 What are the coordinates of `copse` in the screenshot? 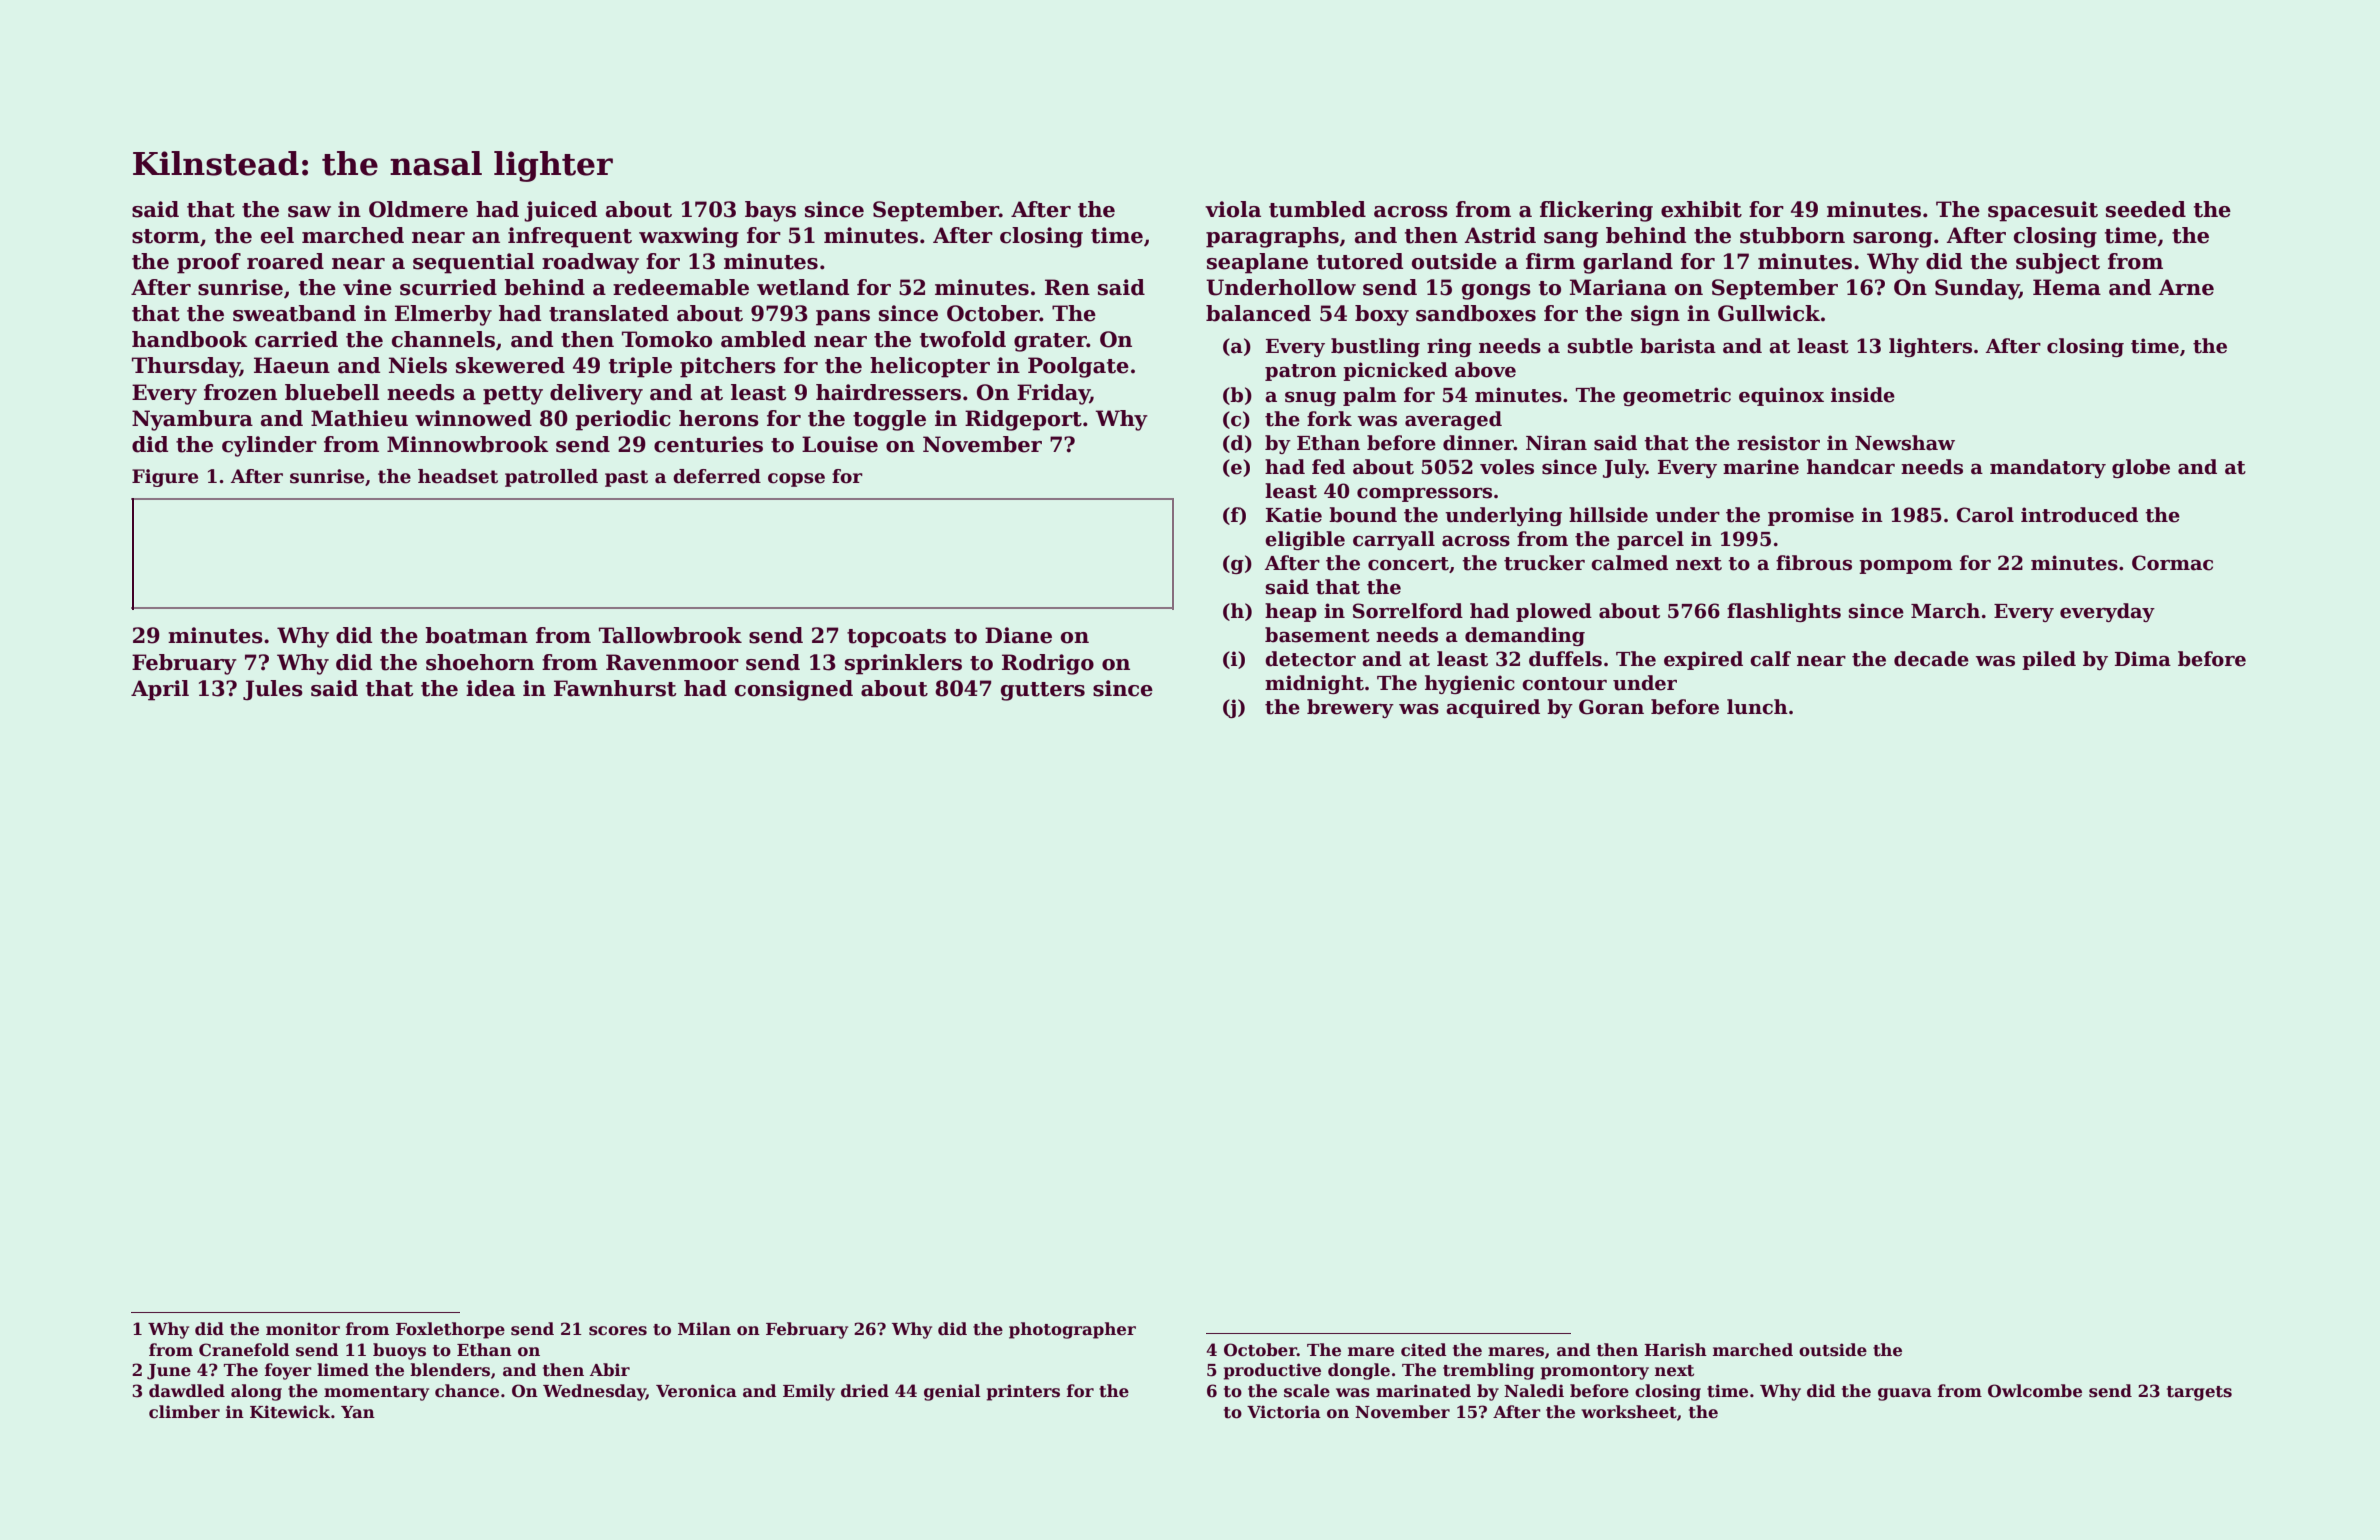 It's located at (796, 480).
